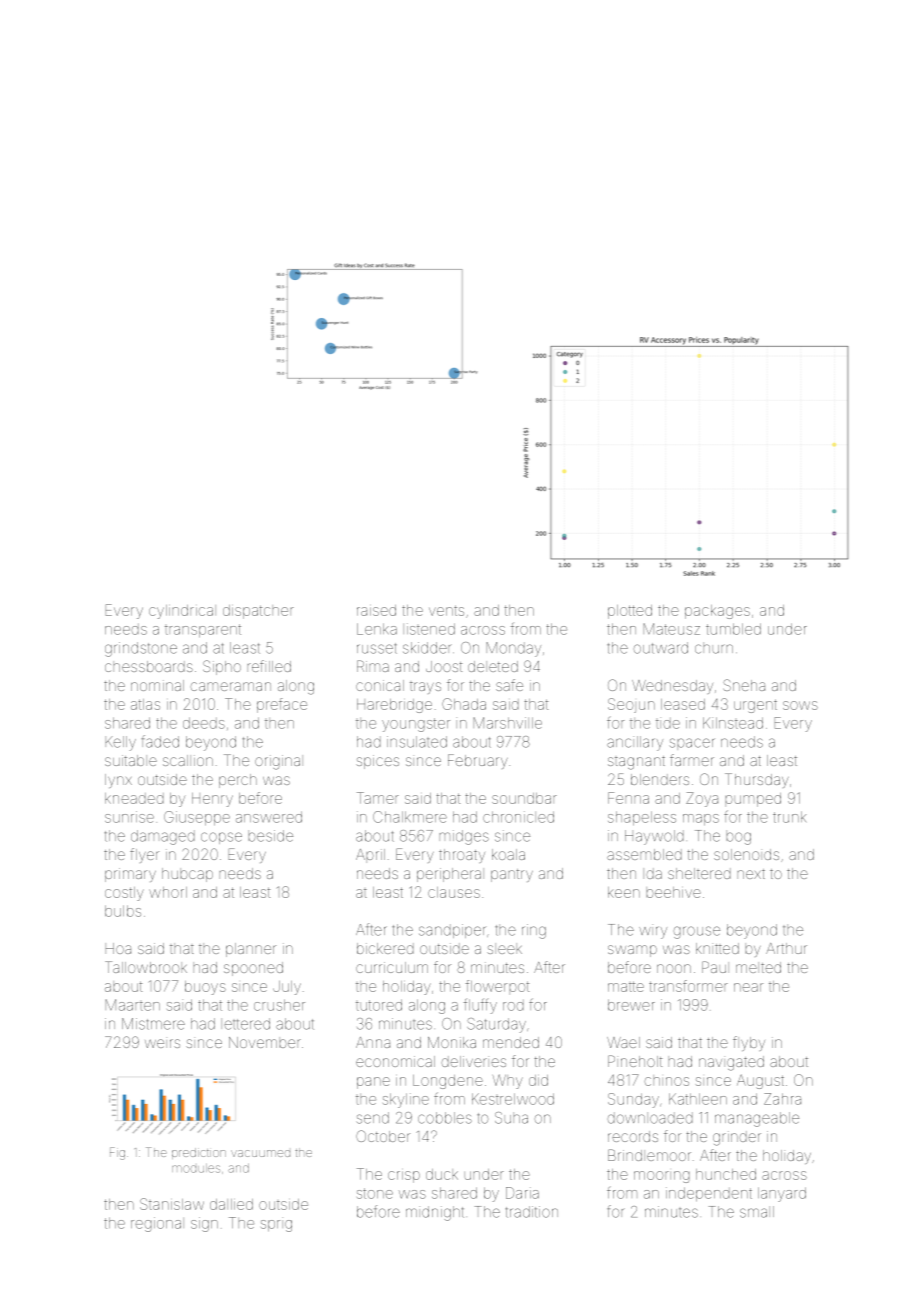 This image has width=924, height=1308. I want to click on leased, so click(683, 704).
